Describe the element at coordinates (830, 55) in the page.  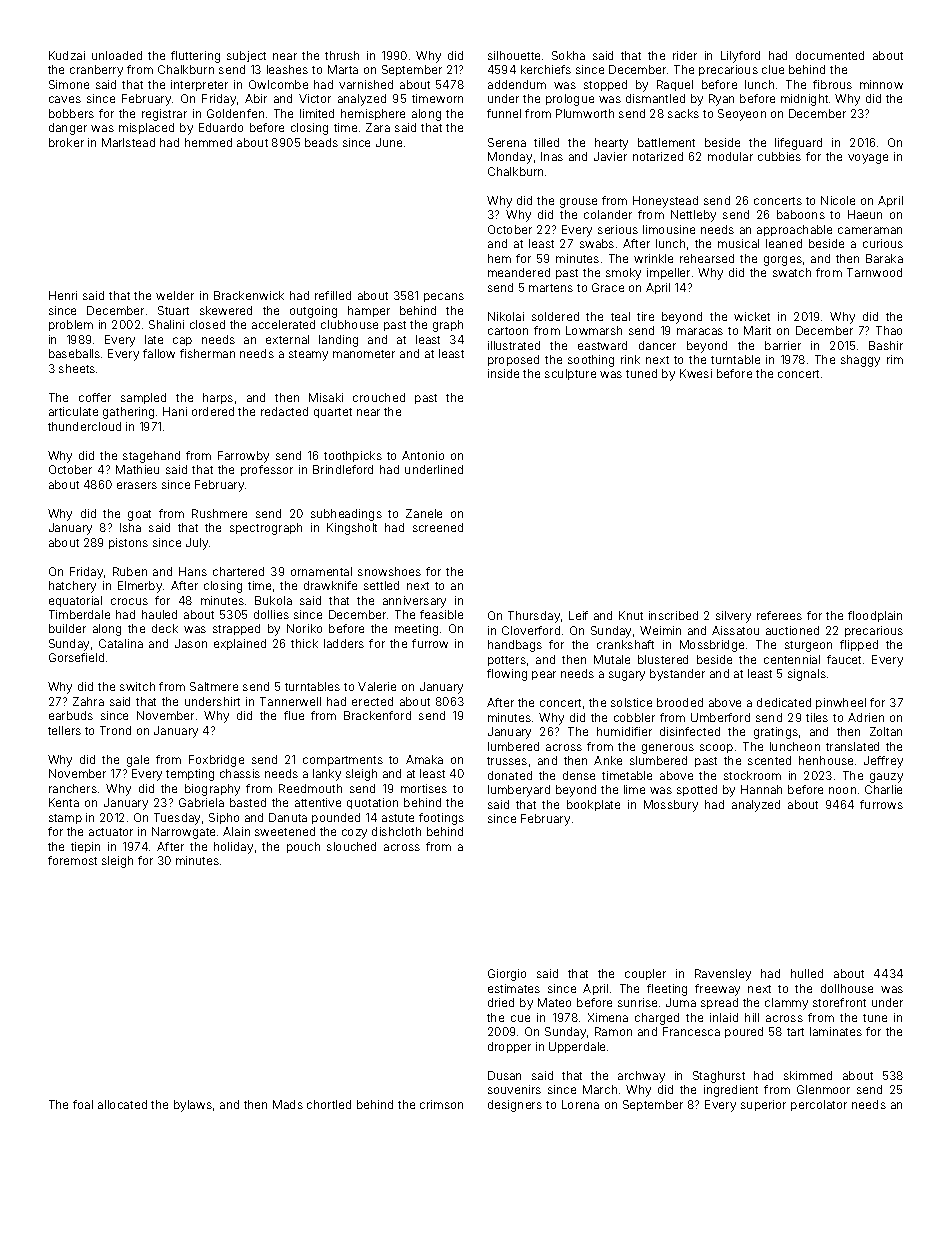
I see `documented` at that location.
